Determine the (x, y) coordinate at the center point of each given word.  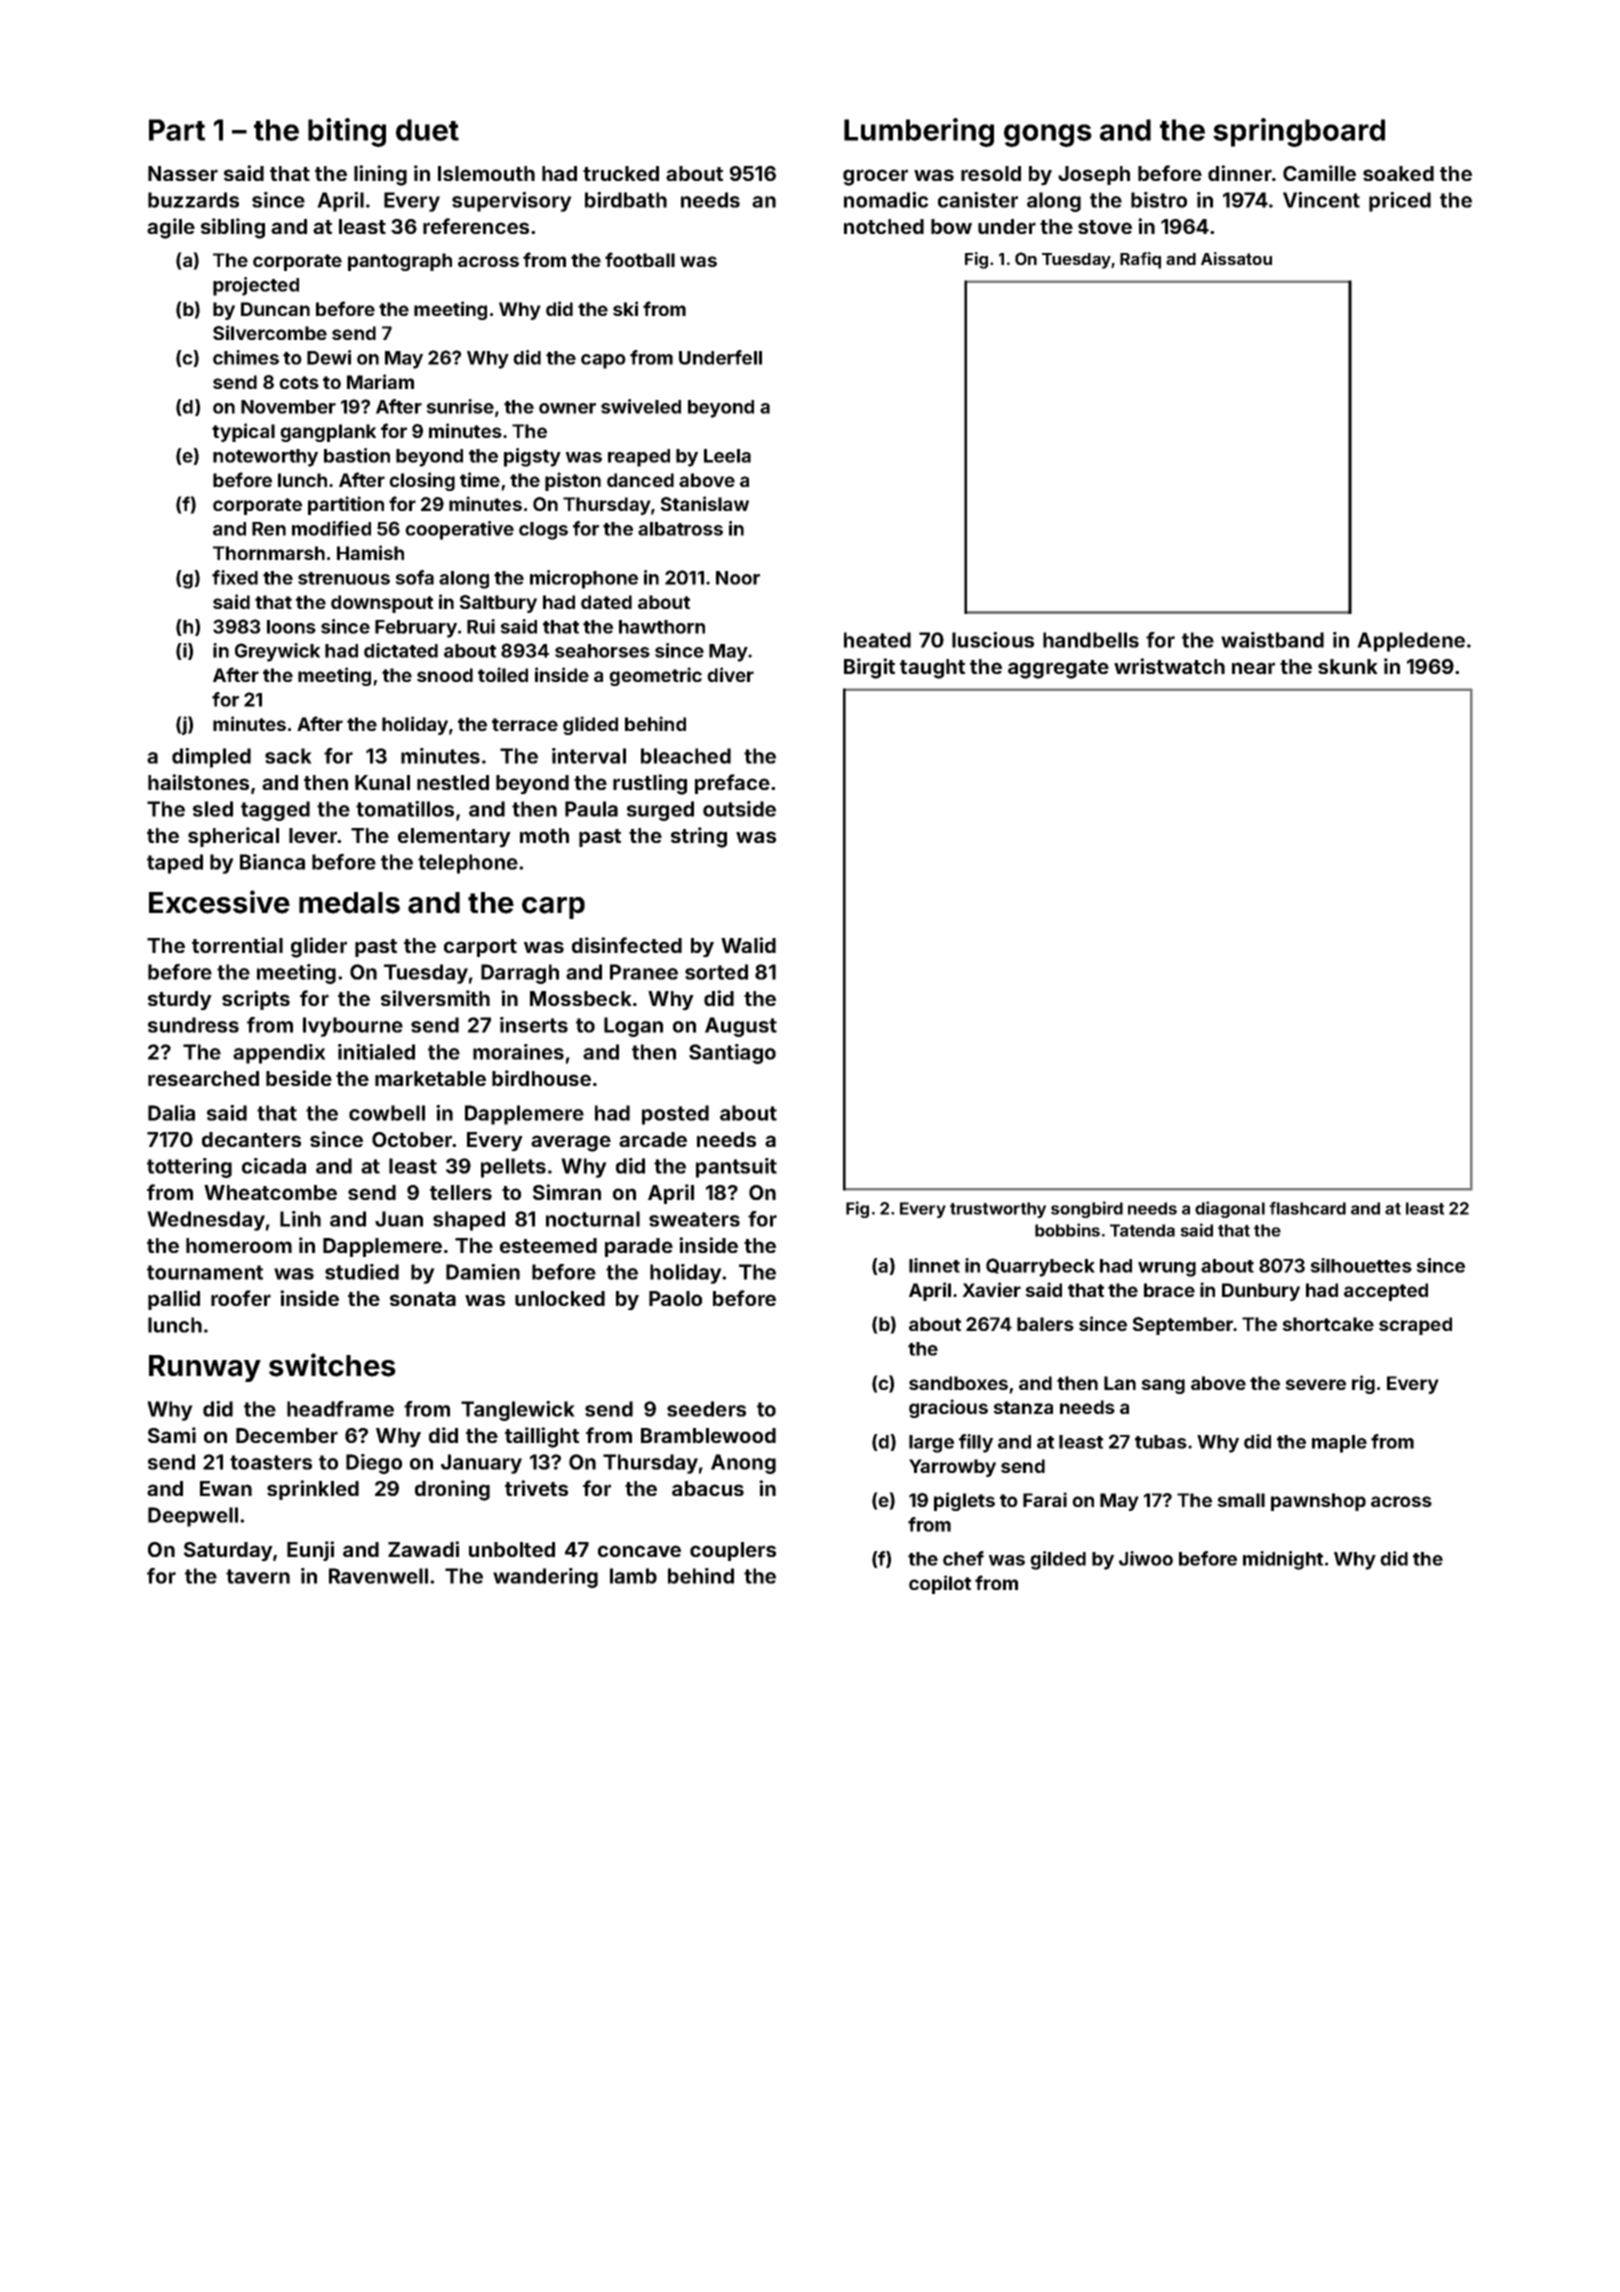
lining (380, 175)
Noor (738, 578)
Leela (727, 456)
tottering (189, 1168)
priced (1400, 202)
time (480, 479)
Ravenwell (378, 1576)
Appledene (1411, 642)
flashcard (1307, 1208)
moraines (518, 1052)
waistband (1272, 640)
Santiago (732, 1054)
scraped (1415, 1326)
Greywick (277, 652)
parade (639, 1247)
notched (884, 226)
